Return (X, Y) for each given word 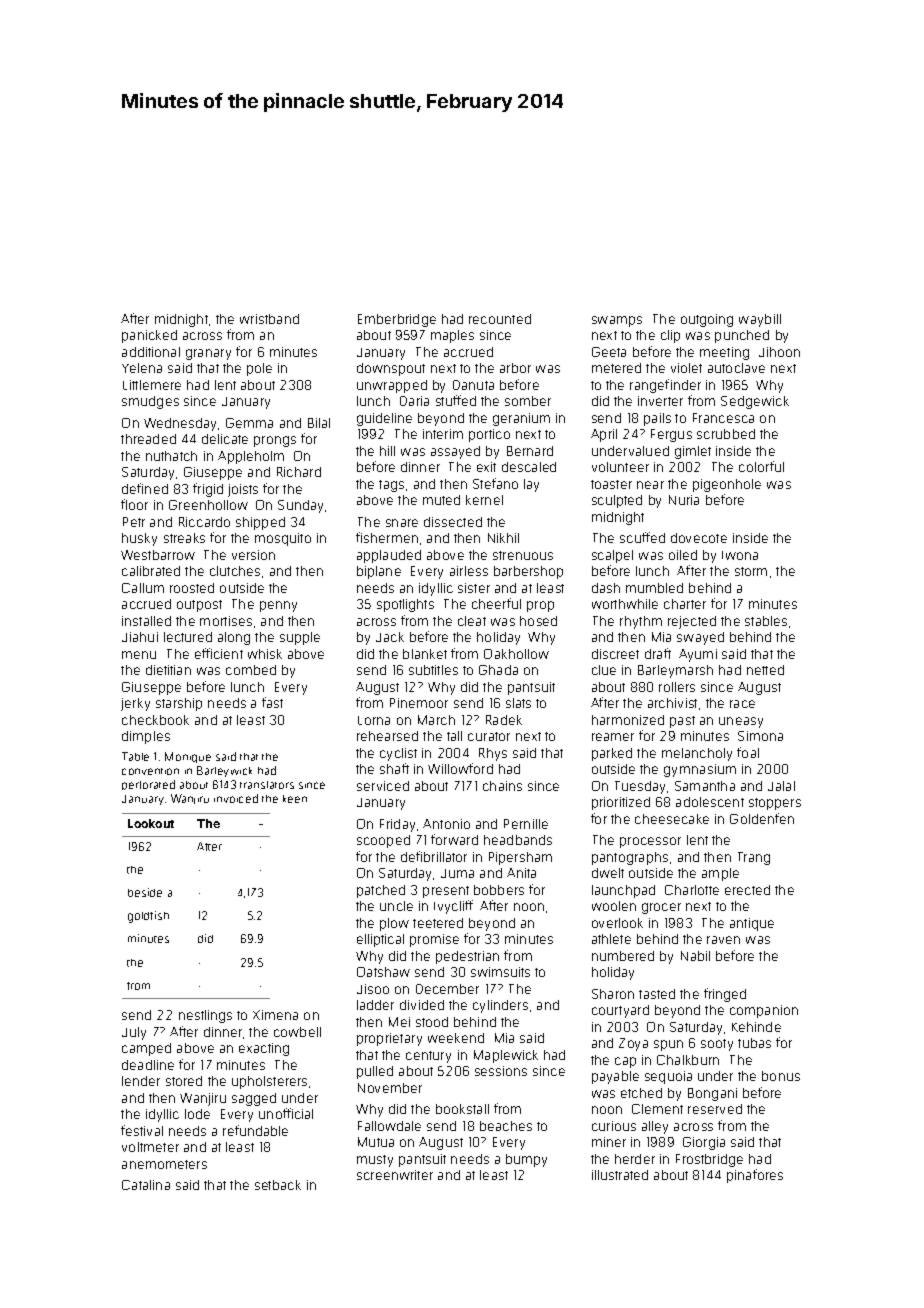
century (428, 1057)
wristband (269, 319)
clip (670, 336)
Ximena (275, 1015)
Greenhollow (208, 505)
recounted (500, 319)
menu (139, 655)
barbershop (528, 572)
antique (752, 924)
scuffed (642, 537)
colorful (761, 466)
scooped (383, 841)
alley (655, 1127)
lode (197, 1114)
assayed (455, 452)
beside (145, 892)
